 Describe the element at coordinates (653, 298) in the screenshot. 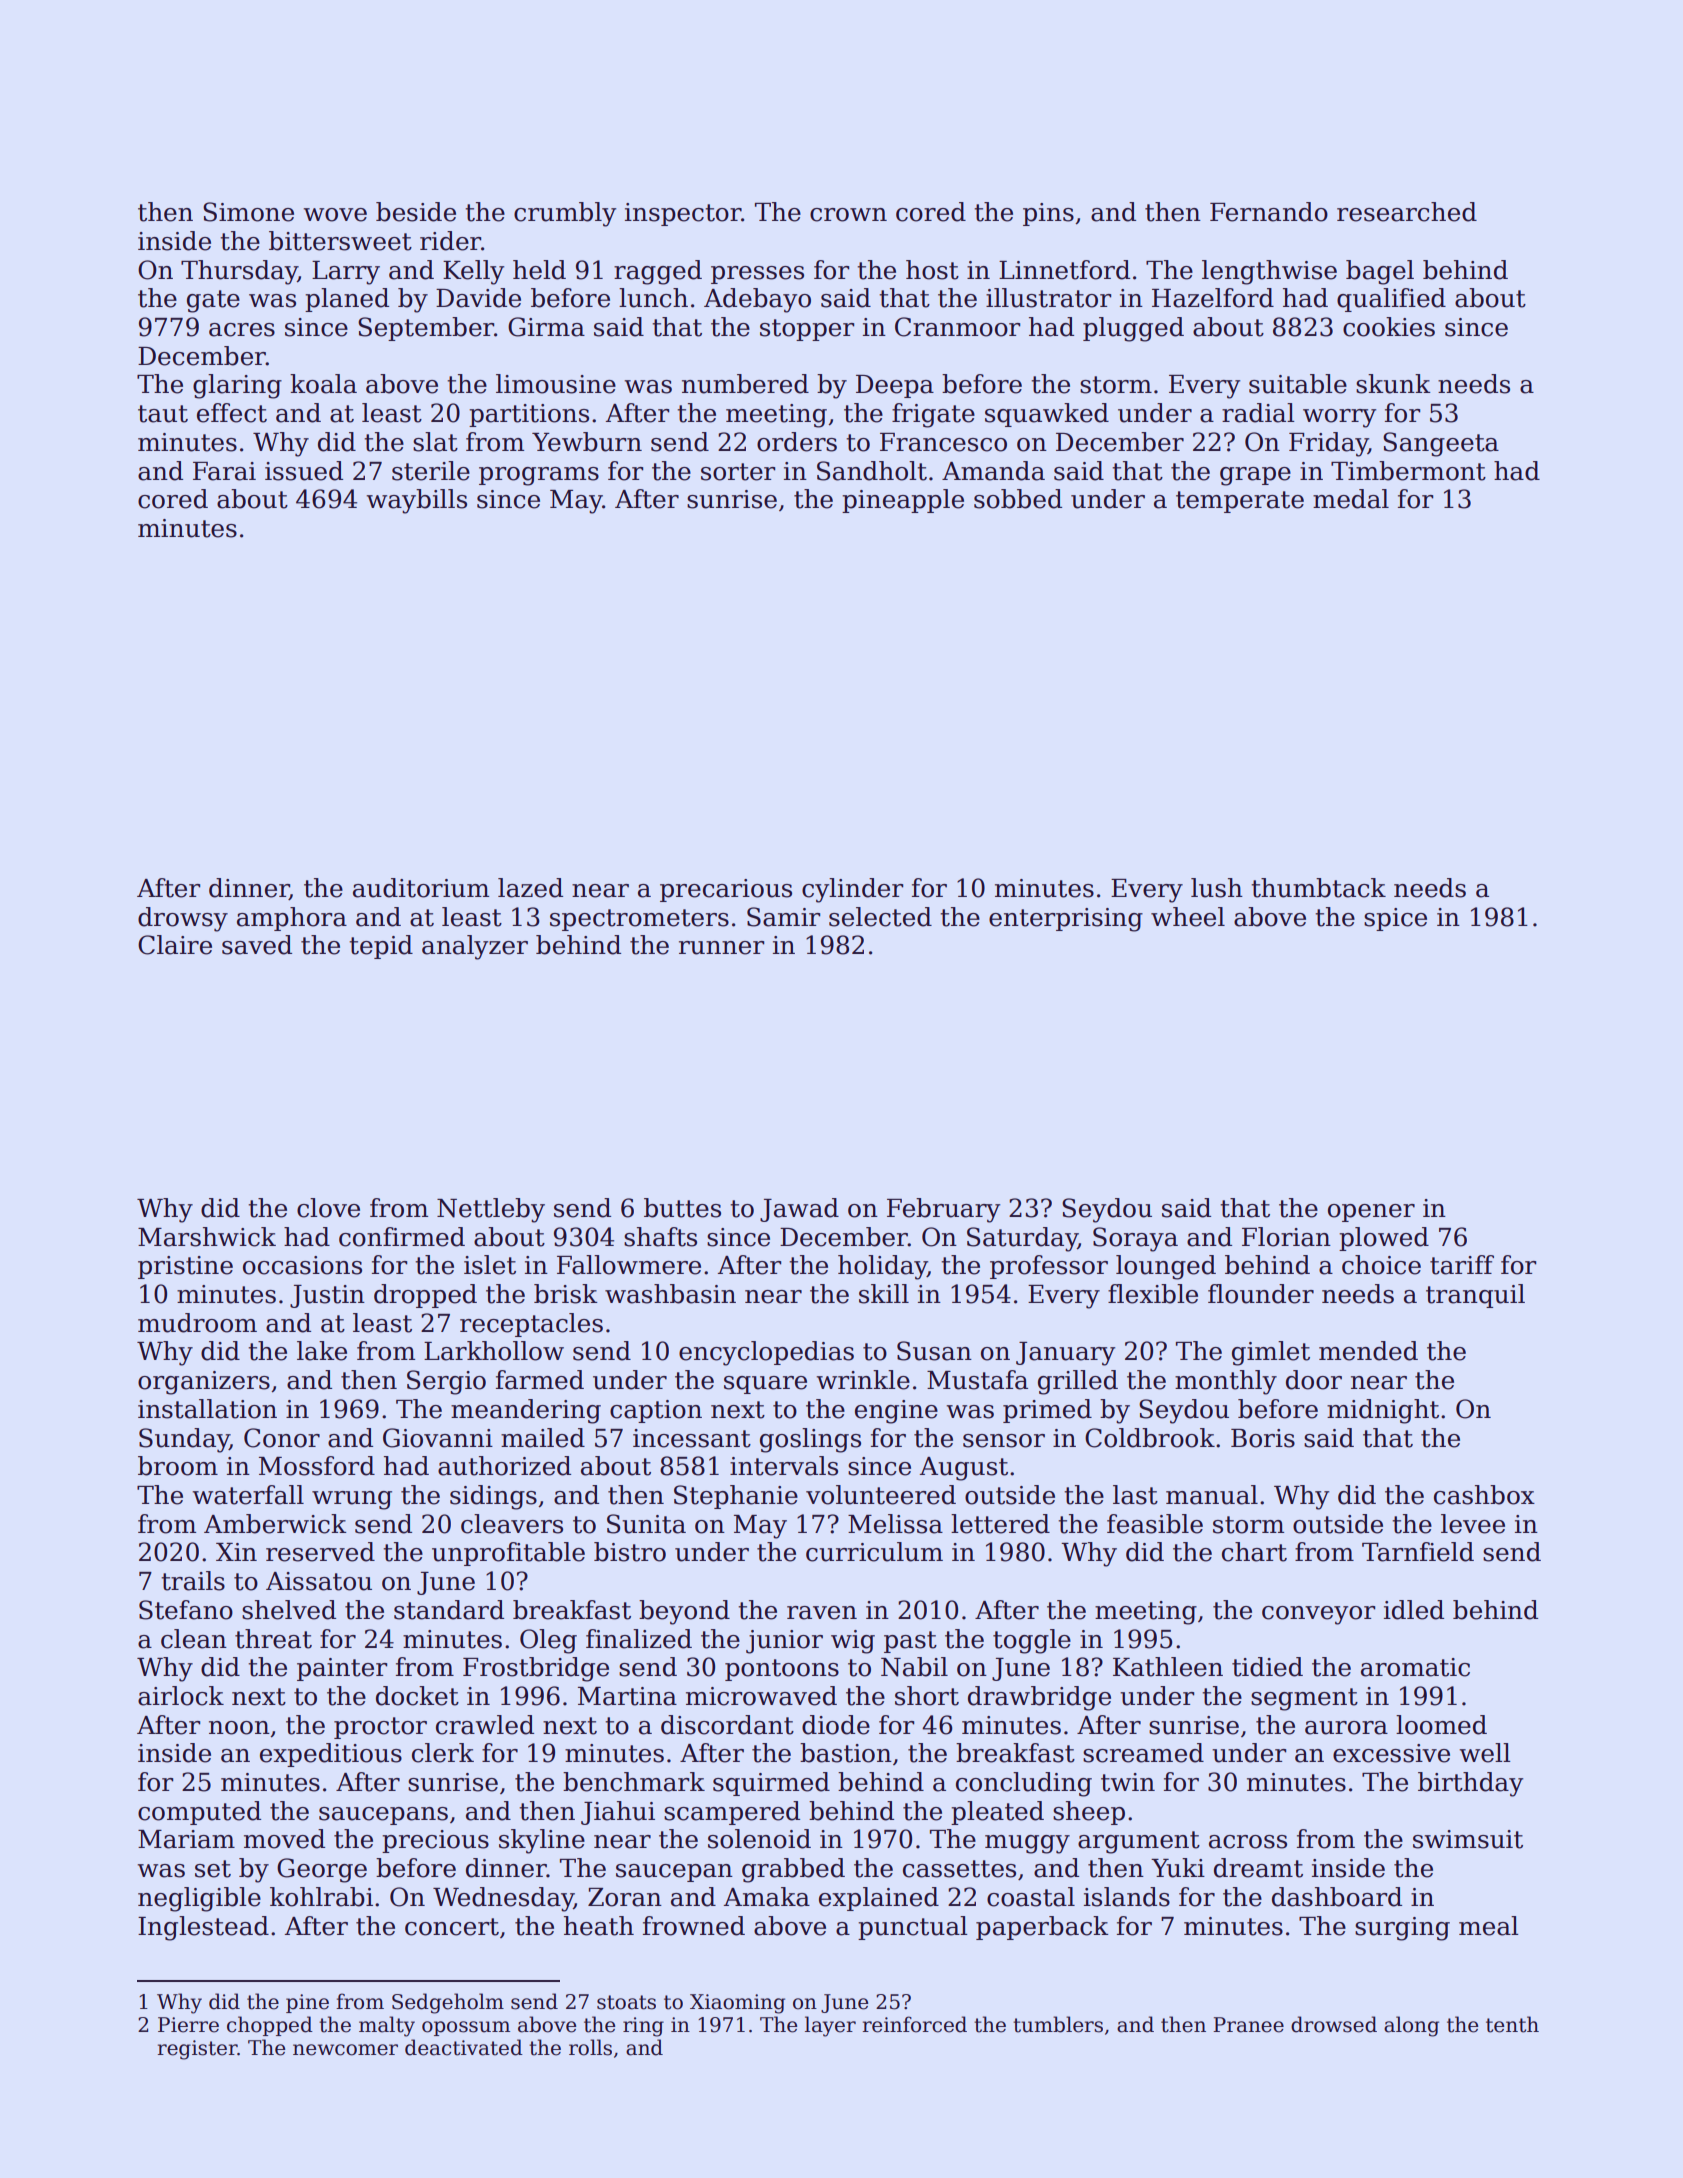

I see `lunch` at that location.
